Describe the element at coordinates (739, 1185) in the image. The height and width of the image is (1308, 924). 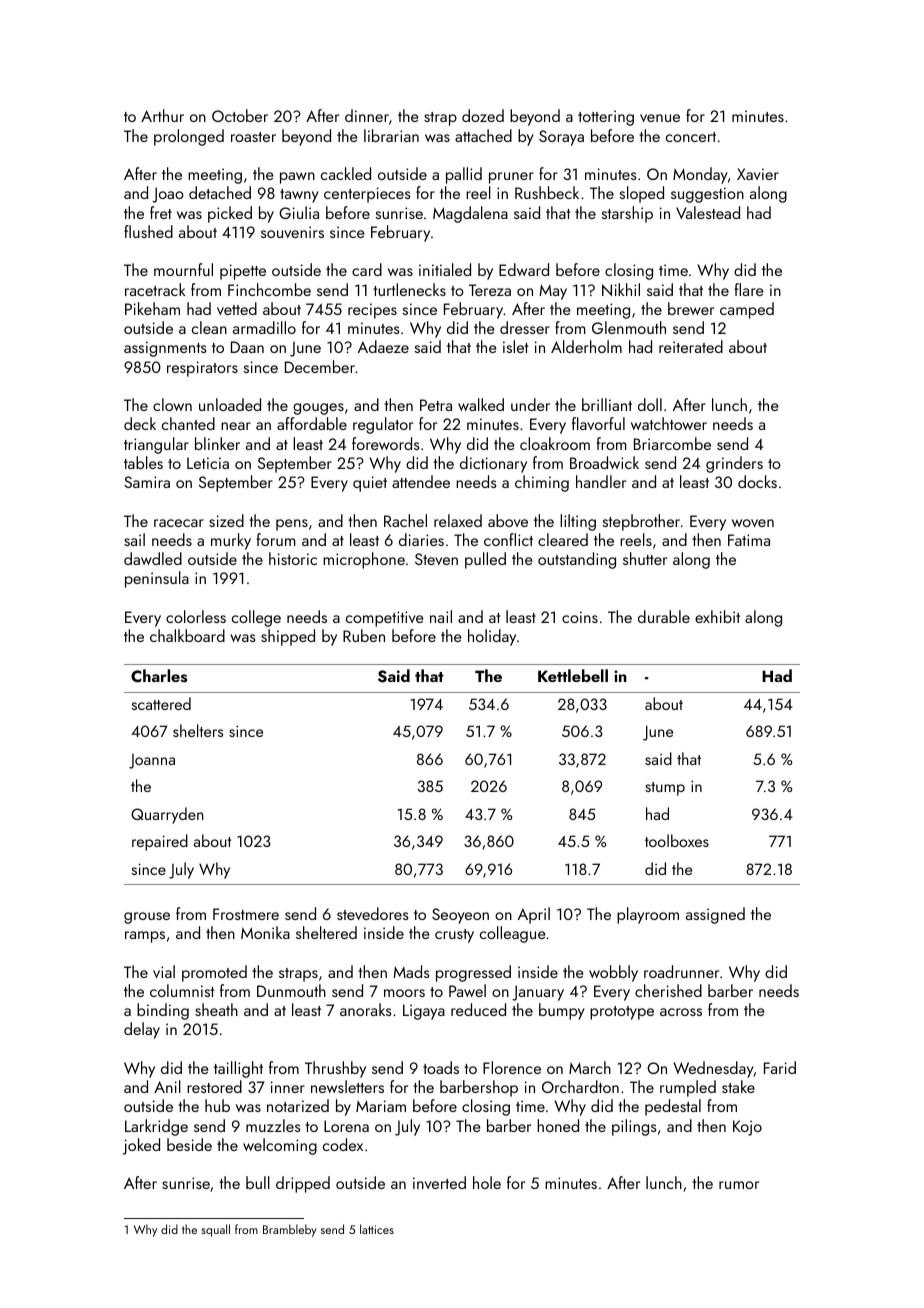
I see `rumor` at that location.
